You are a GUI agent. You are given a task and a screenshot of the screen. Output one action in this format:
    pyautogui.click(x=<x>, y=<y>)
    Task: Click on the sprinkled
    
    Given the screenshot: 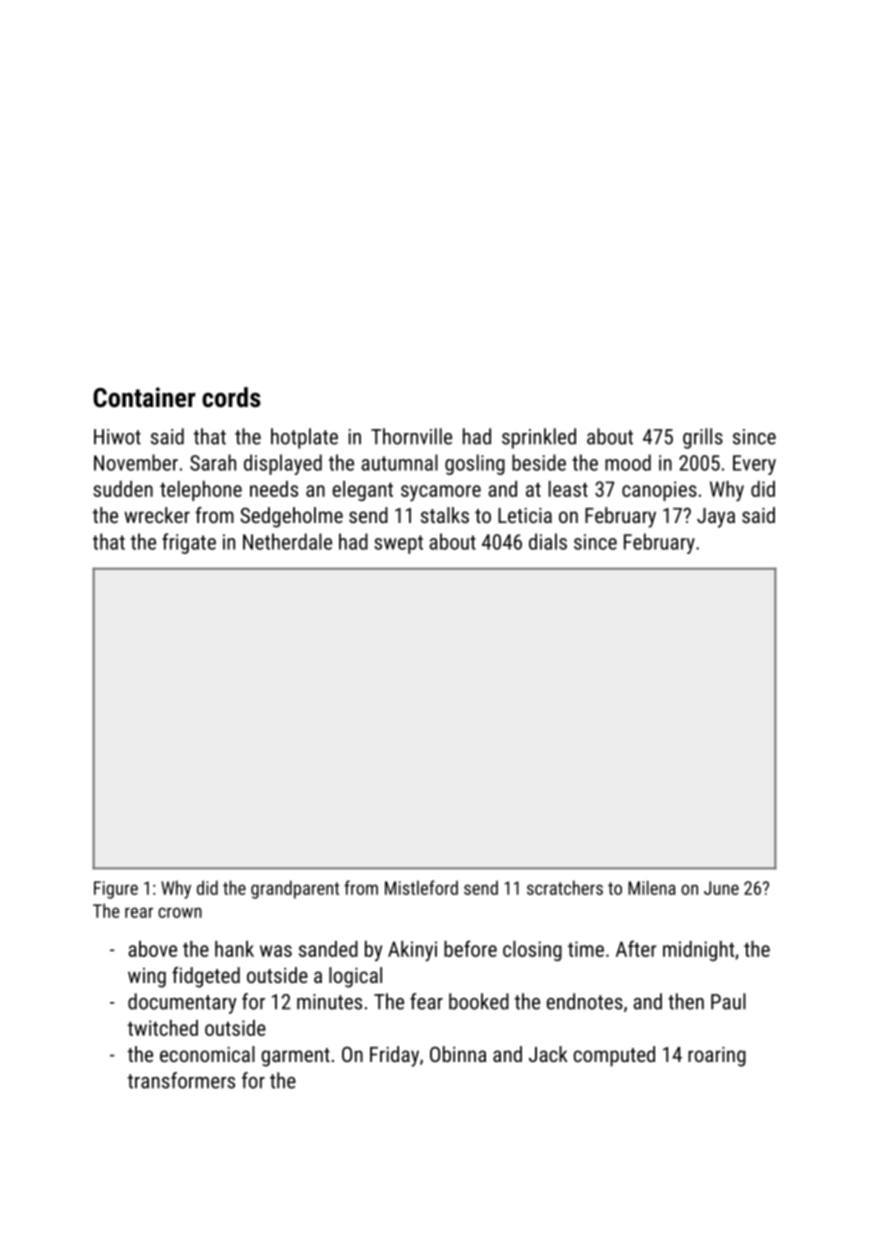 What is the action you would take?
    pyautogui.click(x=539, y=438)
